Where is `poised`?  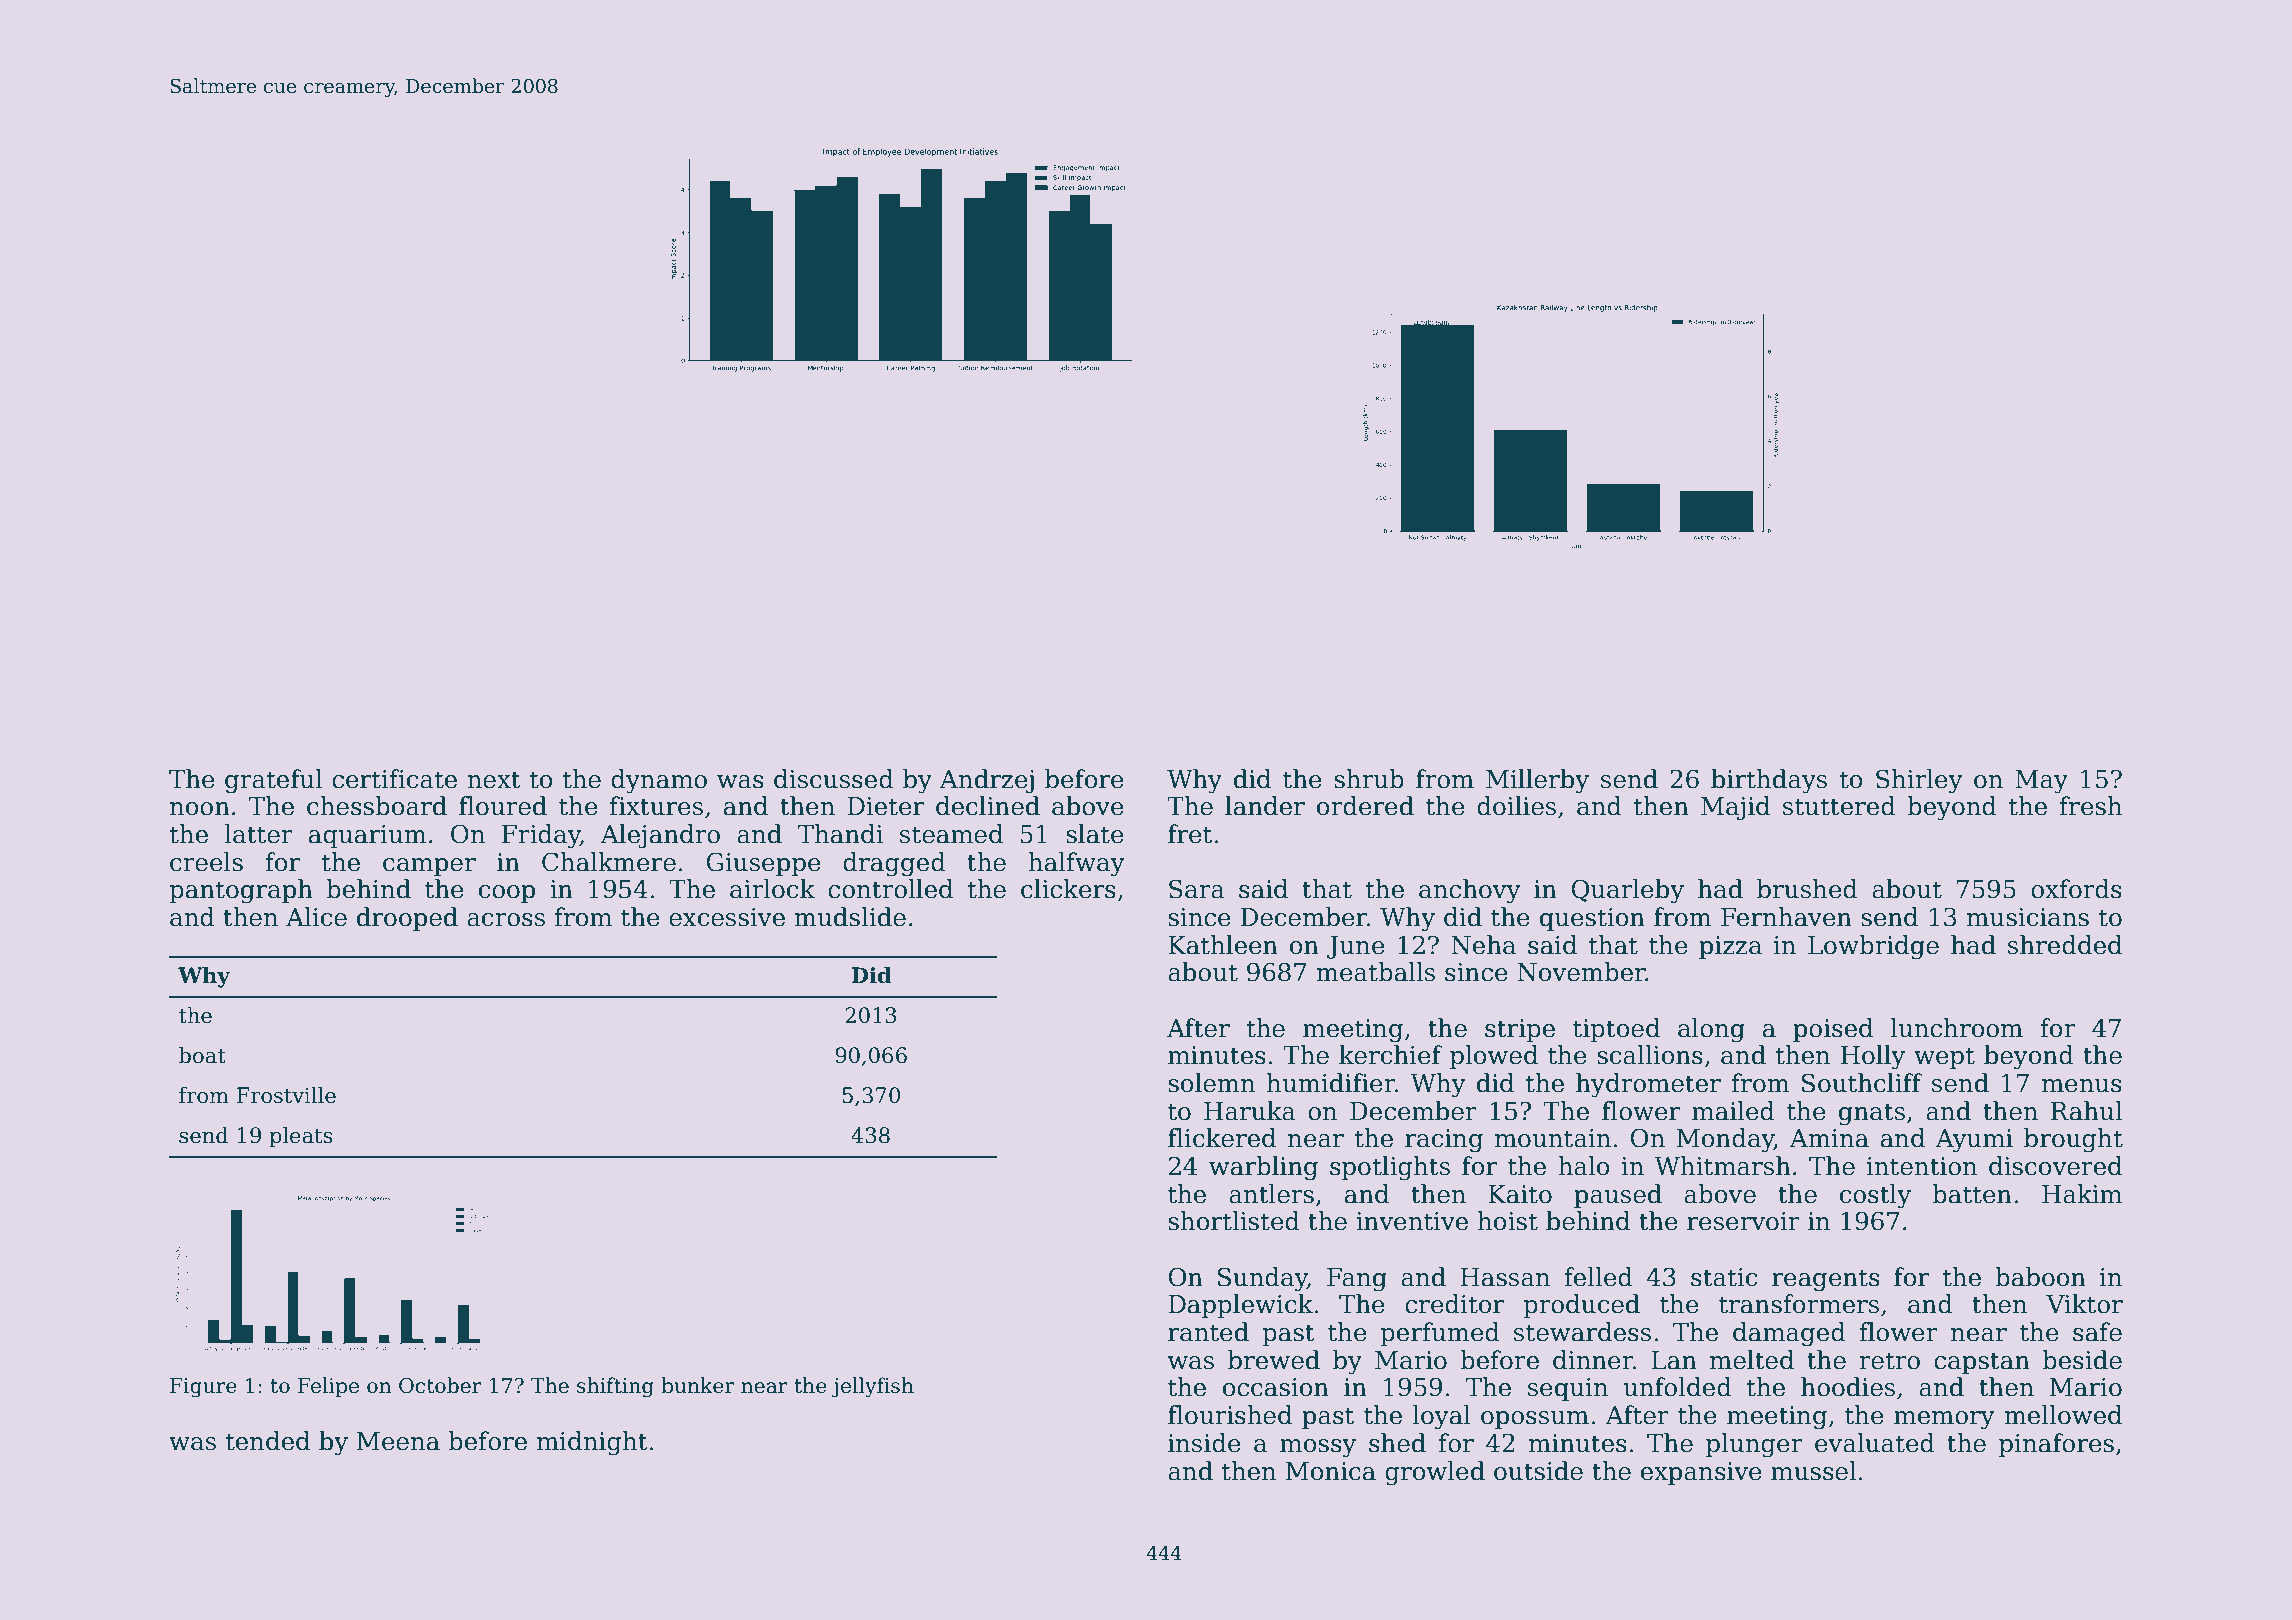 poised is located at coordinates (1833, 1030).
